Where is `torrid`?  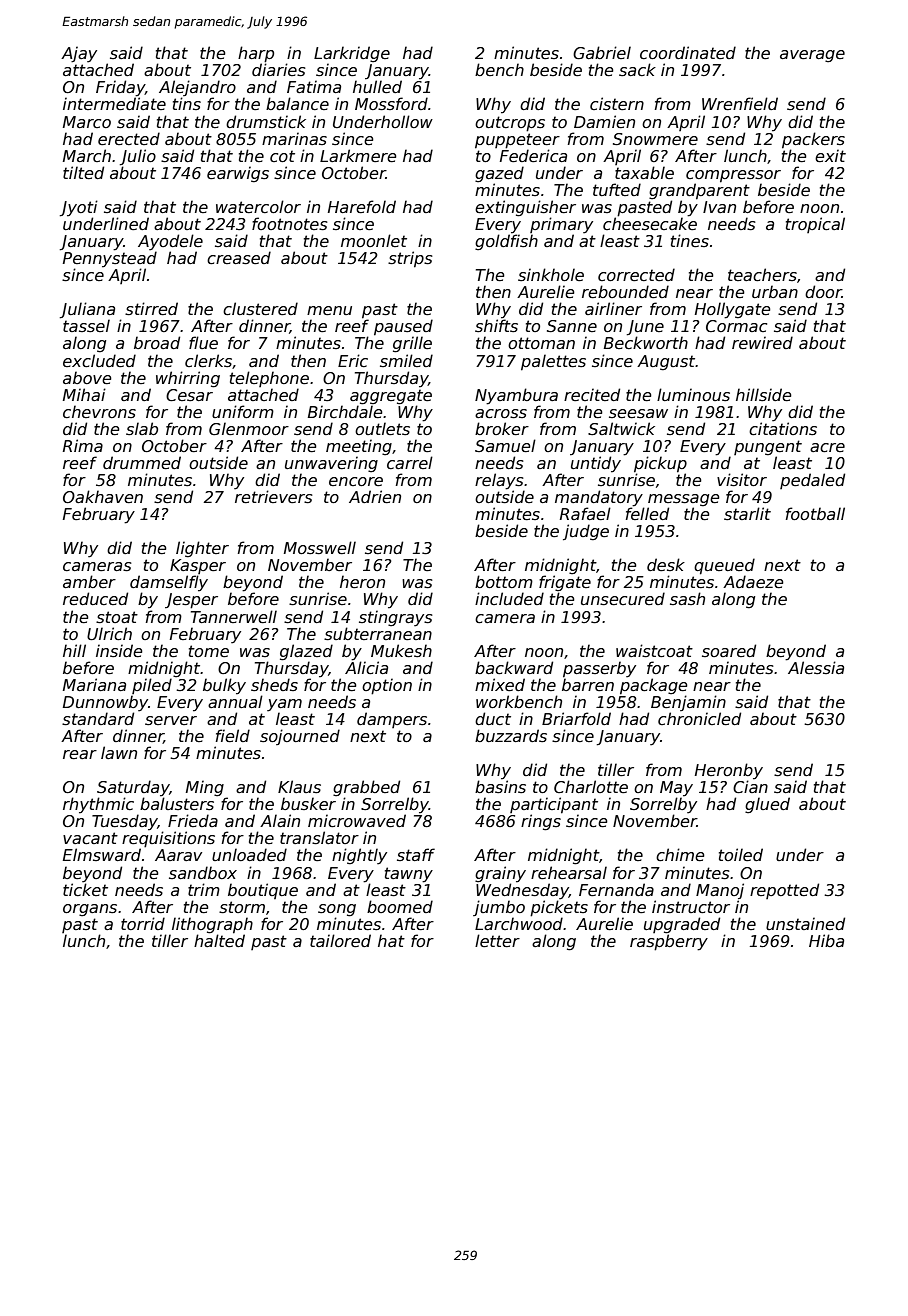 torrid is located at coordinates (143, 923).
